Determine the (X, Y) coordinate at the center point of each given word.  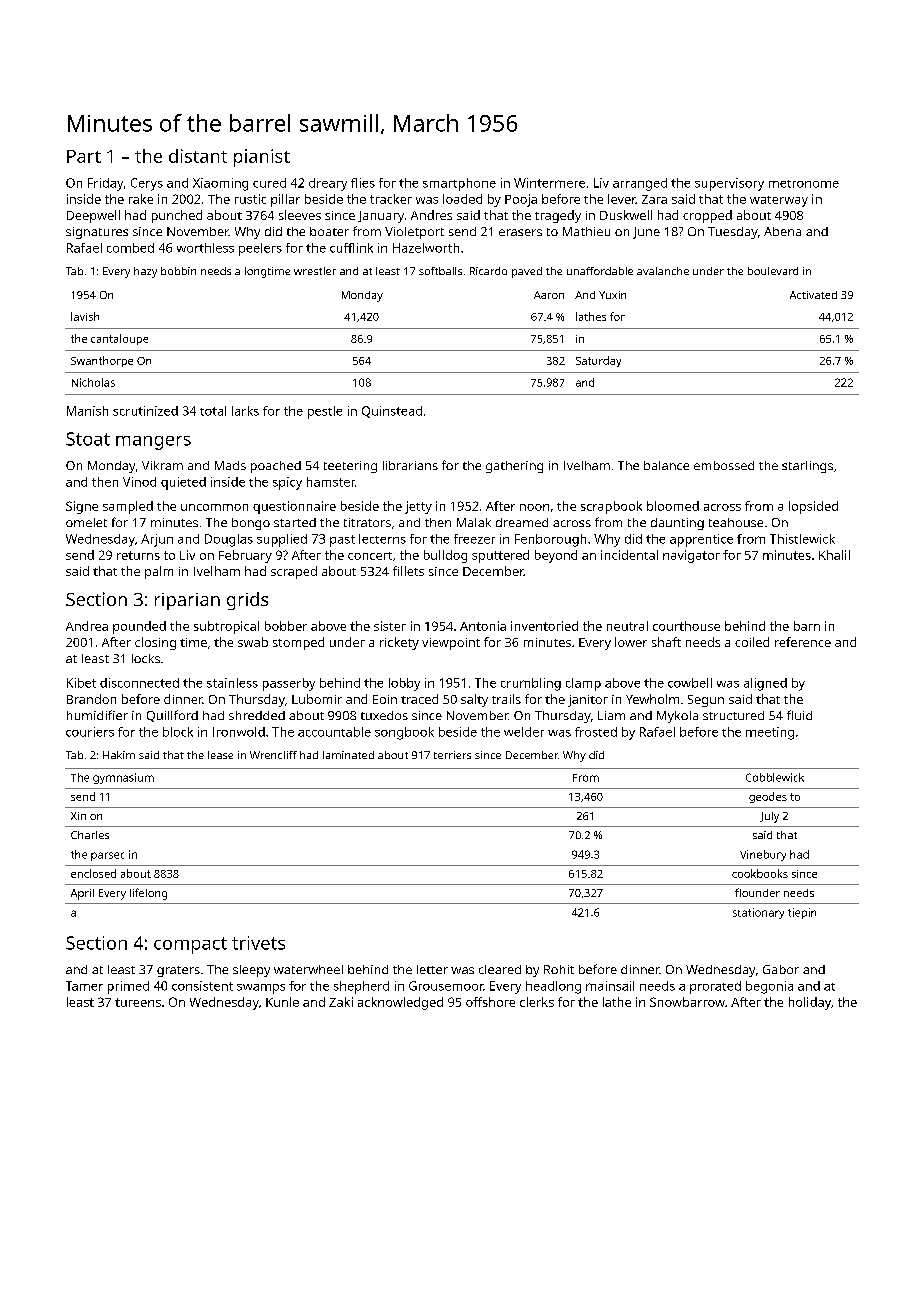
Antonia (483, 626)
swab (253, 642)
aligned (765, 684)
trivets (258, 943)
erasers (520, 232)
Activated (813, 295)
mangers (153, 443)
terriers (452, 755)
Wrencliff (273, 755)
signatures (97, 233)
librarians (410, 465)
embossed (724, 465)
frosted (596, 732)
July (769, 817)
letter (432, 969)
